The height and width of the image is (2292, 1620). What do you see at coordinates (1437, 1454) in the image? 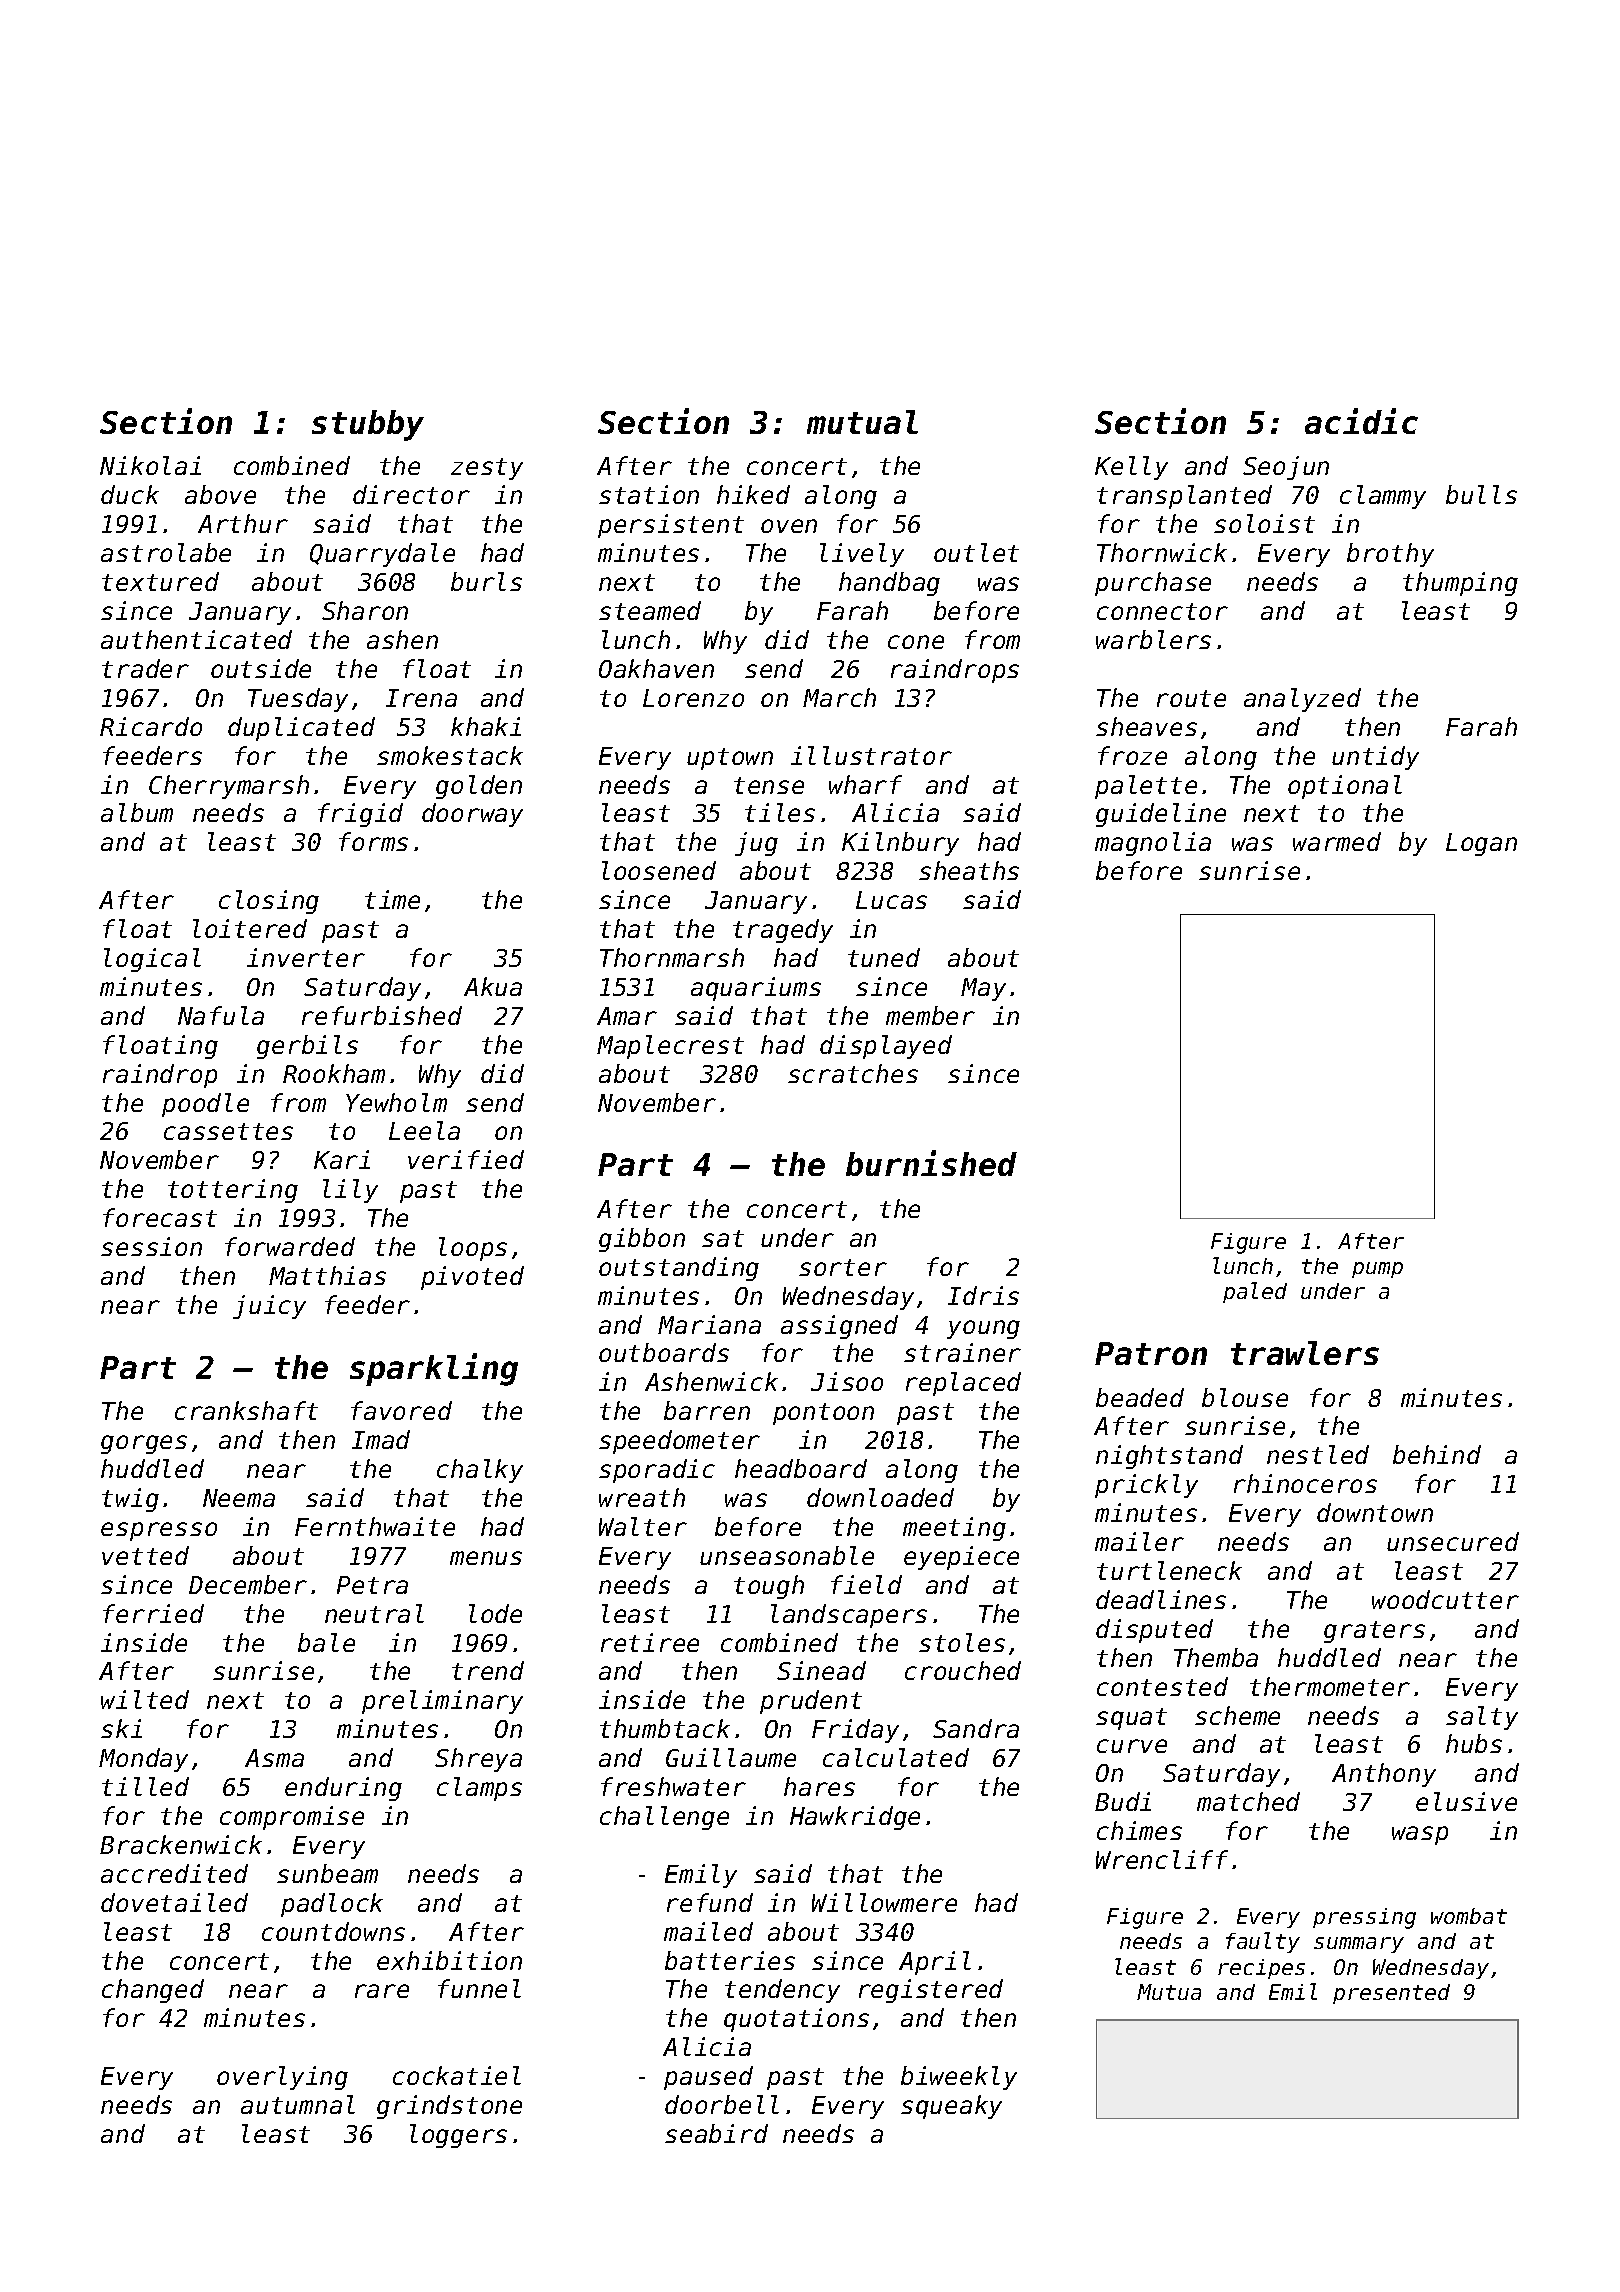
I see `behind` at bounding box center [1437, 1454].
